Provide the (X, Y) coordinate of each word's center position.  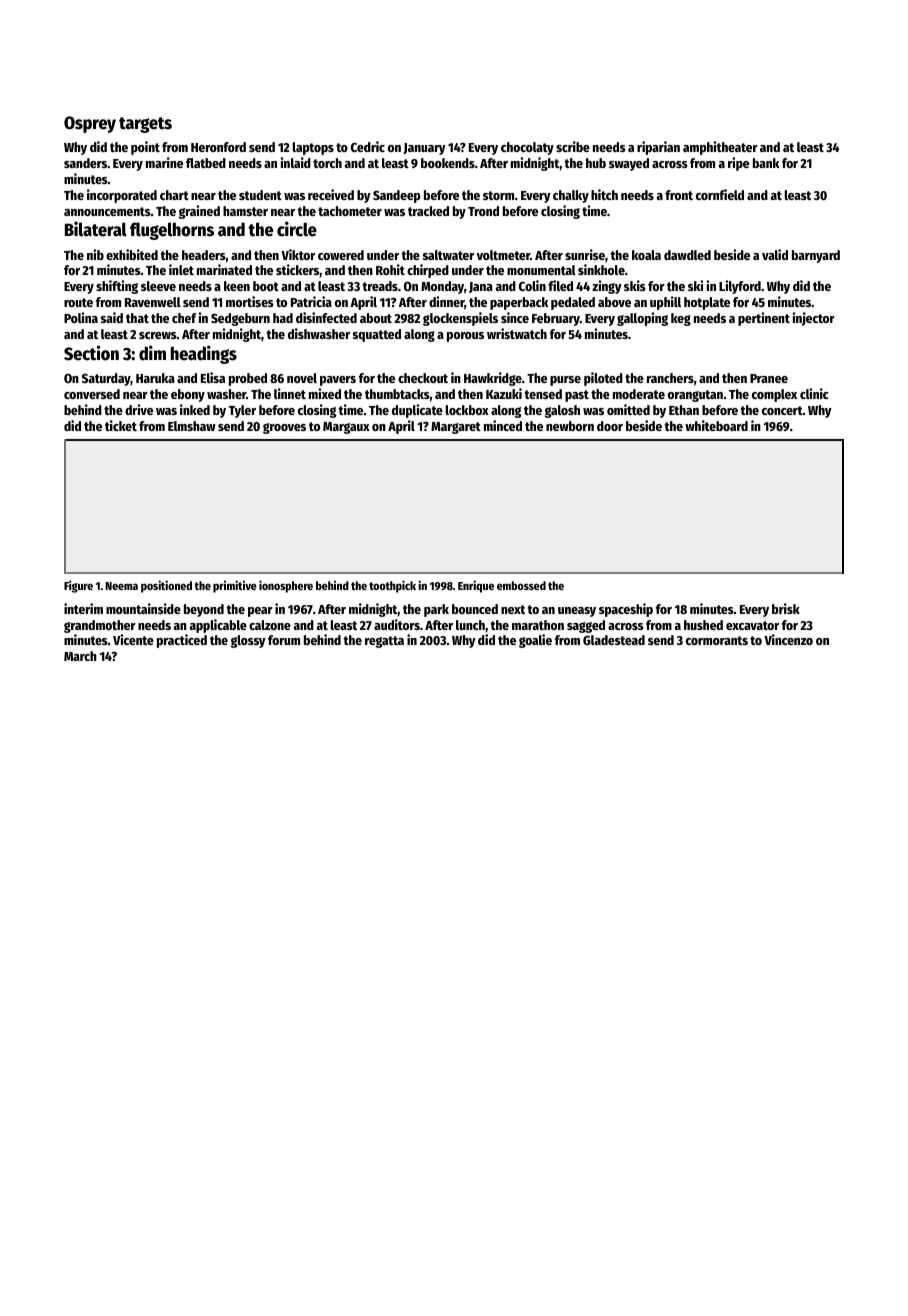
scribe (573, 146)
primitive (235, 586)
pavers (338, 381)
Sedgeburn (240, 319)
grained (199, 212)
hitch (604, 194)
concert (782, 410)
